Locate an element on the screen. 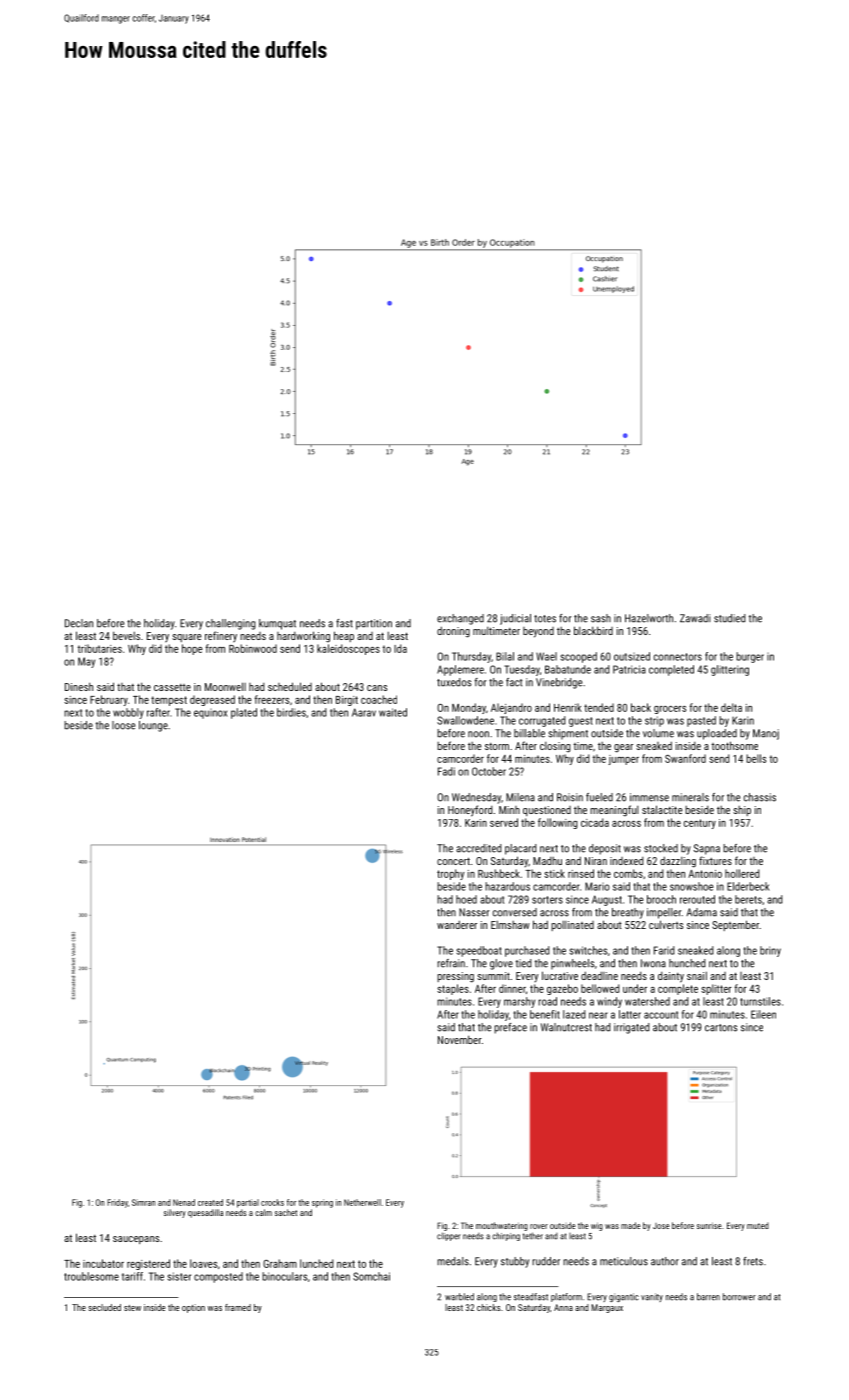  chicks is located at coordinates (489, 1307).
